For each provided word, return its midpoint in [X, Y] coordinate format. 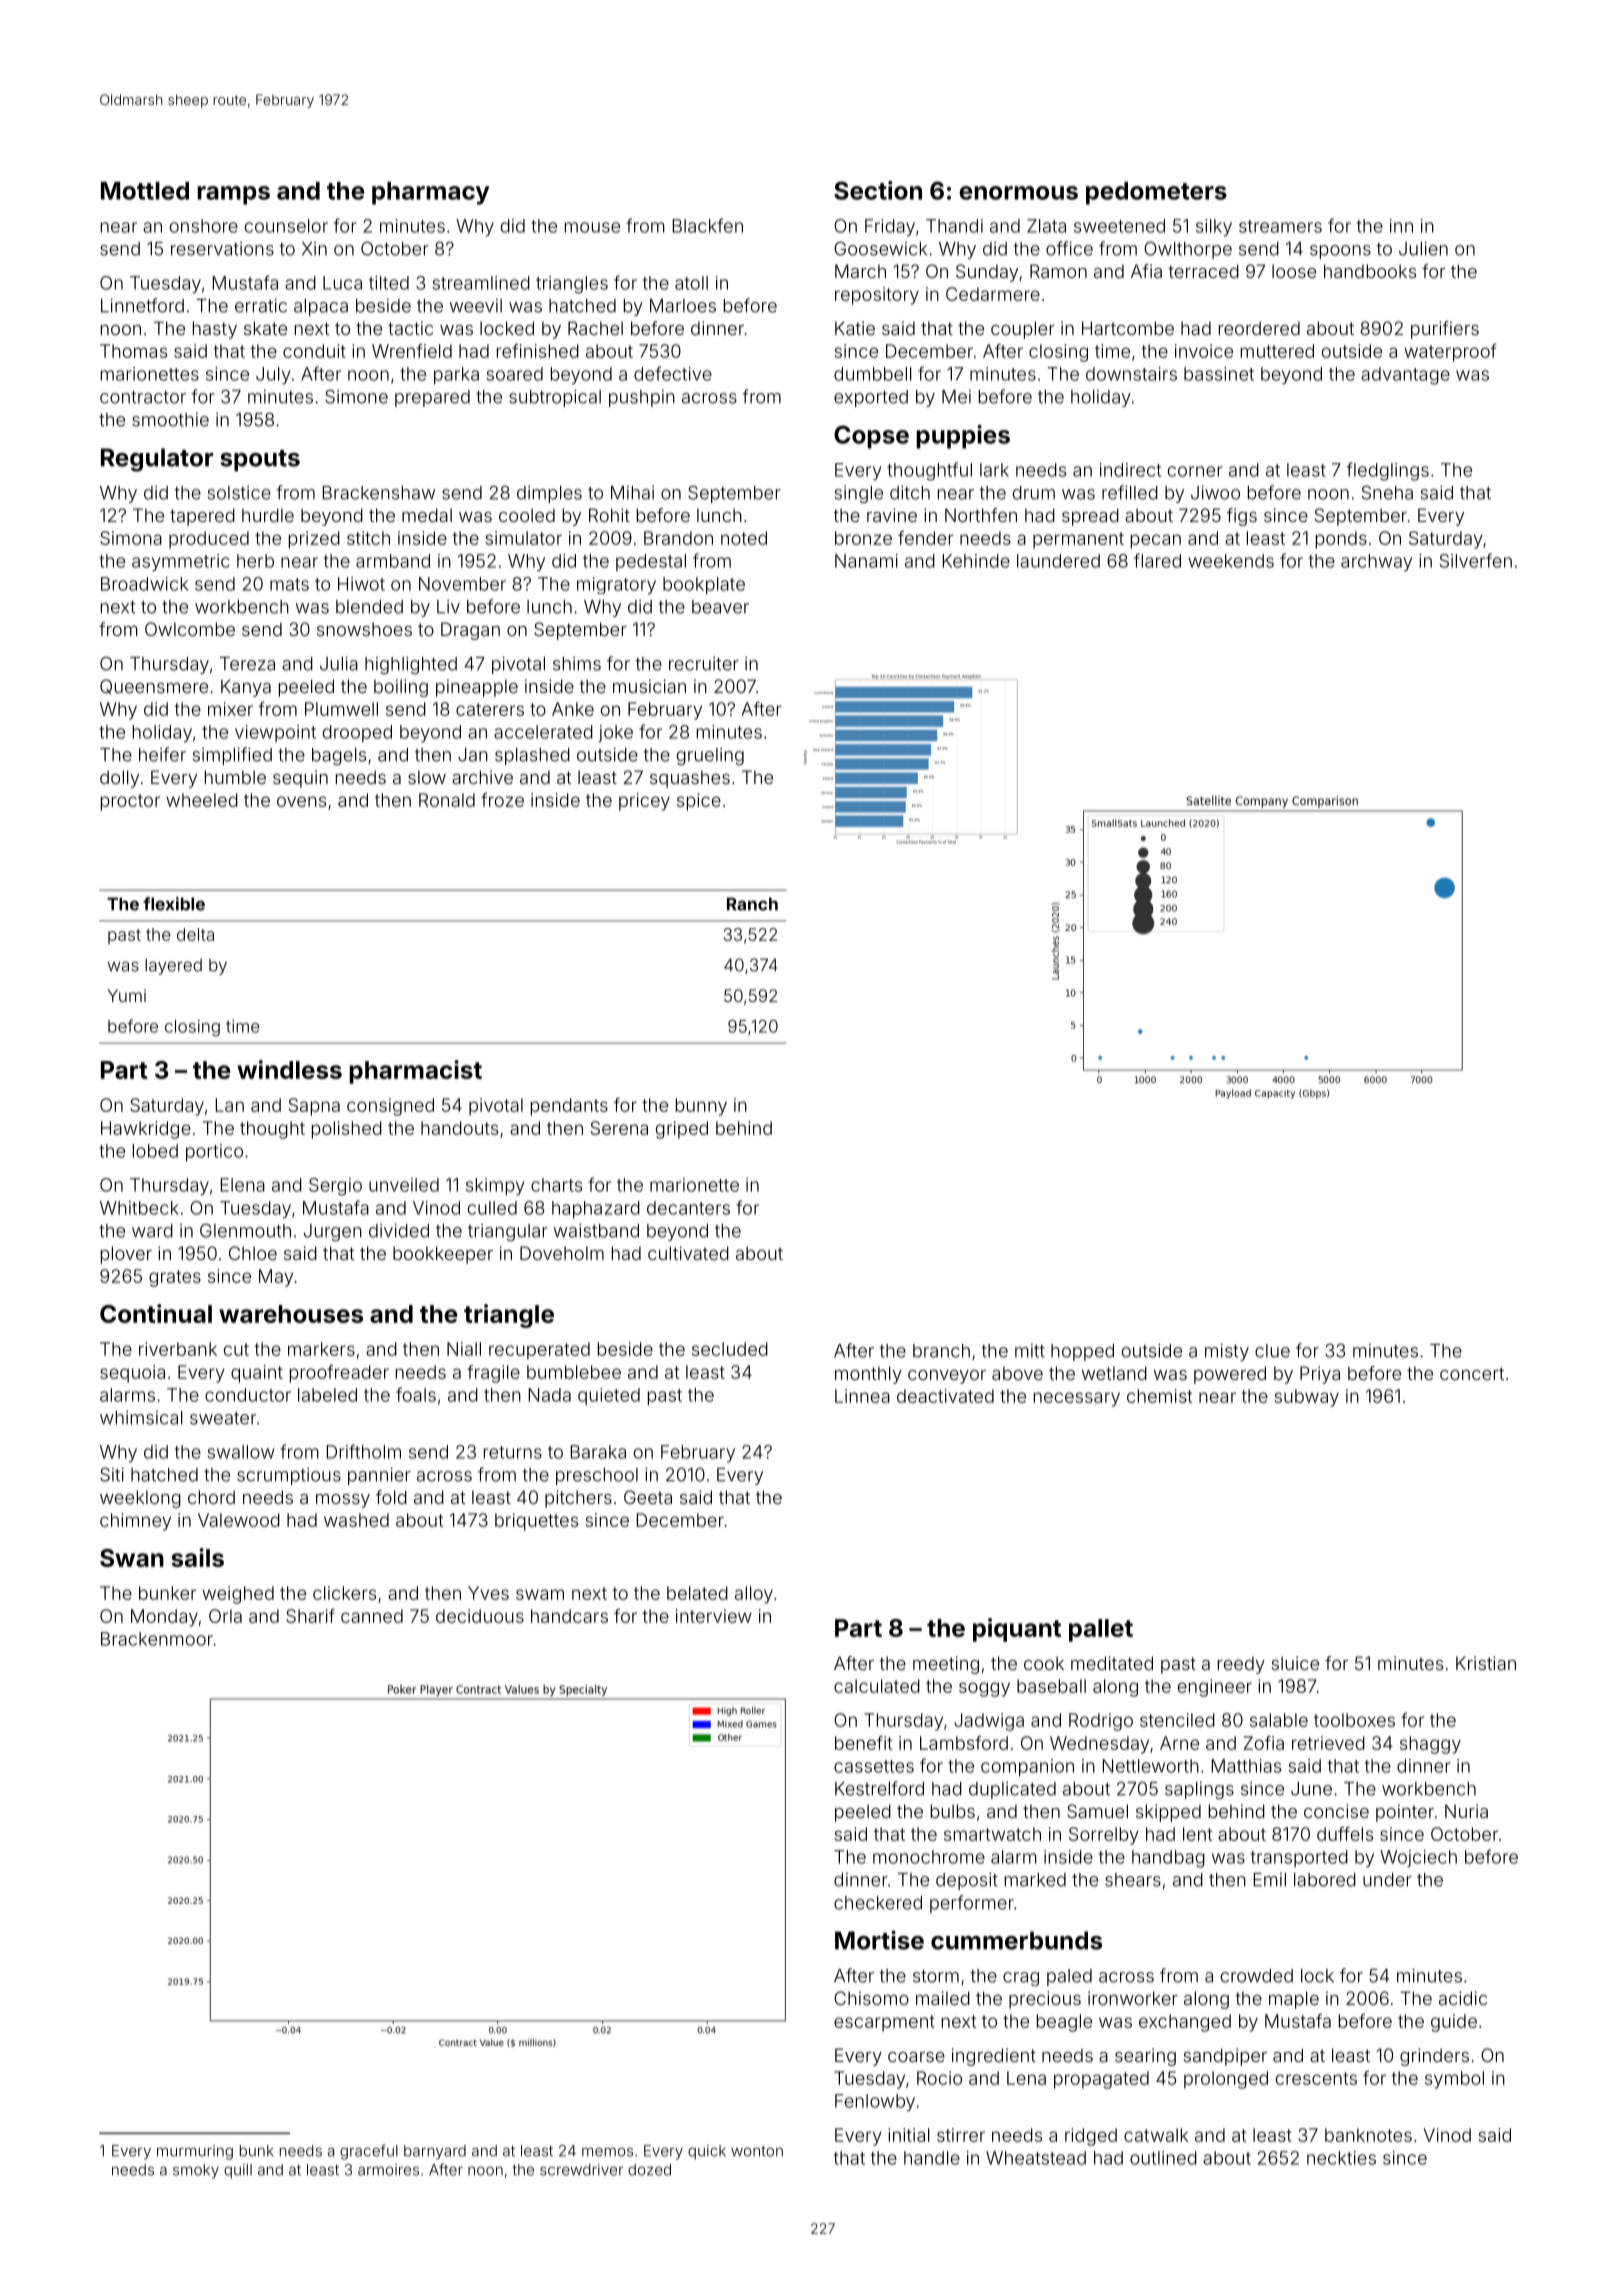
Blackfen [708, 225]
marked [1035, 1880]
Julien [1423, 248]
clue [1272, 1351]
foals [416, 1394]
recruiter [704, 664]
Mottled [145, 191]
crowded [1257, 1976]
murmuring [195, 2152]
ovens [301, 801]
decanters [688, 1208]
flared [1157, 560]
